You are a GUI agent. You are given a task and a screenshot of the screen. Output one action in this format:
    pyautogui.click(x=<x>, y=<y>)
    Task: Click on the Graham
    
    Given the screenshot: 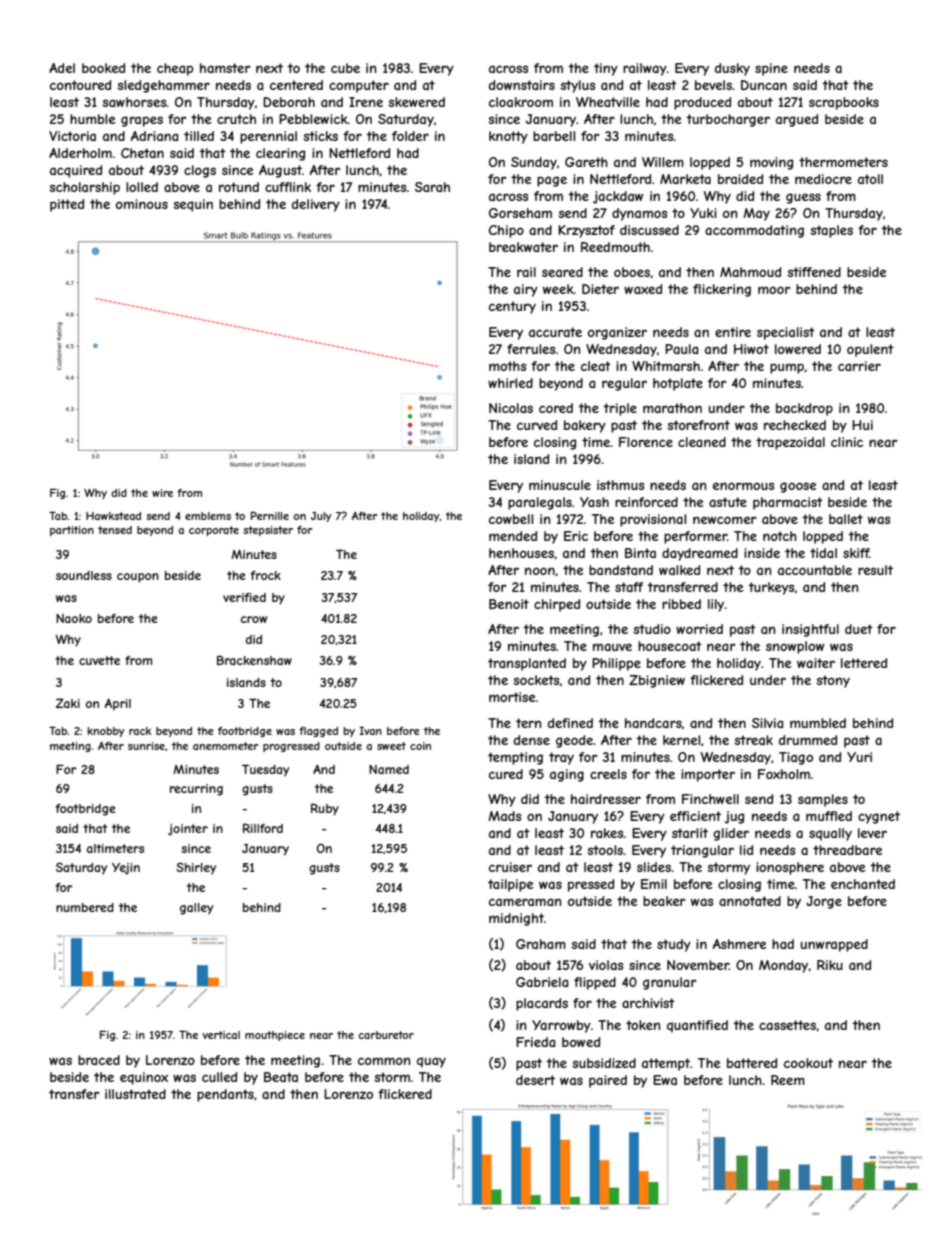 What is the action you would take?
    pyautogui.click(x=541, y=944)
